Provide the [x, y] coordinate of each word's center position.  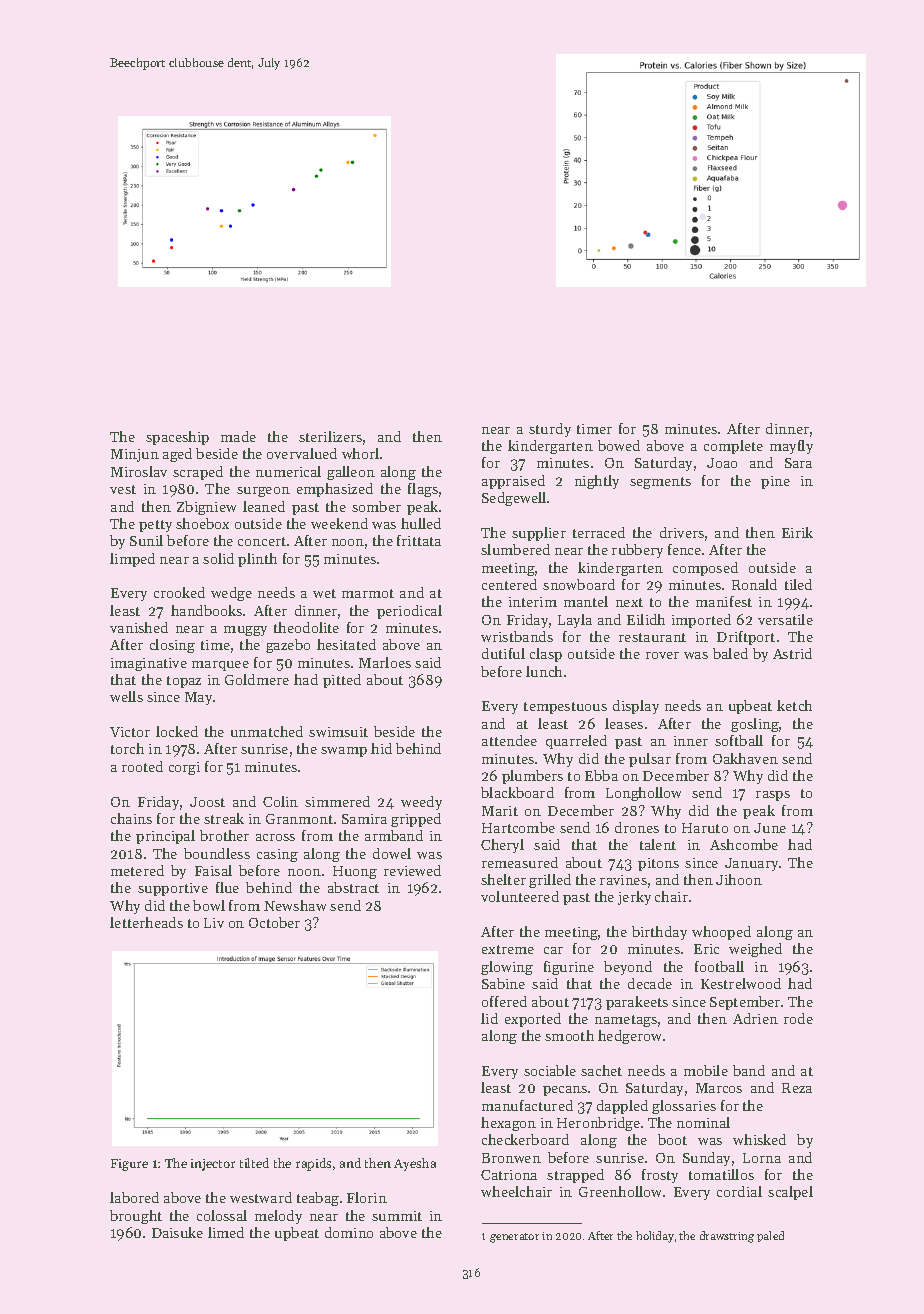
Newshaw [295, 905]
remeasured [520, 862]
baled [730, 653]
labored [134, 1197]
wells [126, 696]
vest [123, 489]
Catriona [509, 1175]
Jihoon [739, 879]
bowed [619, 445]
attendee [509, 740]
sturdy [550, 430]
